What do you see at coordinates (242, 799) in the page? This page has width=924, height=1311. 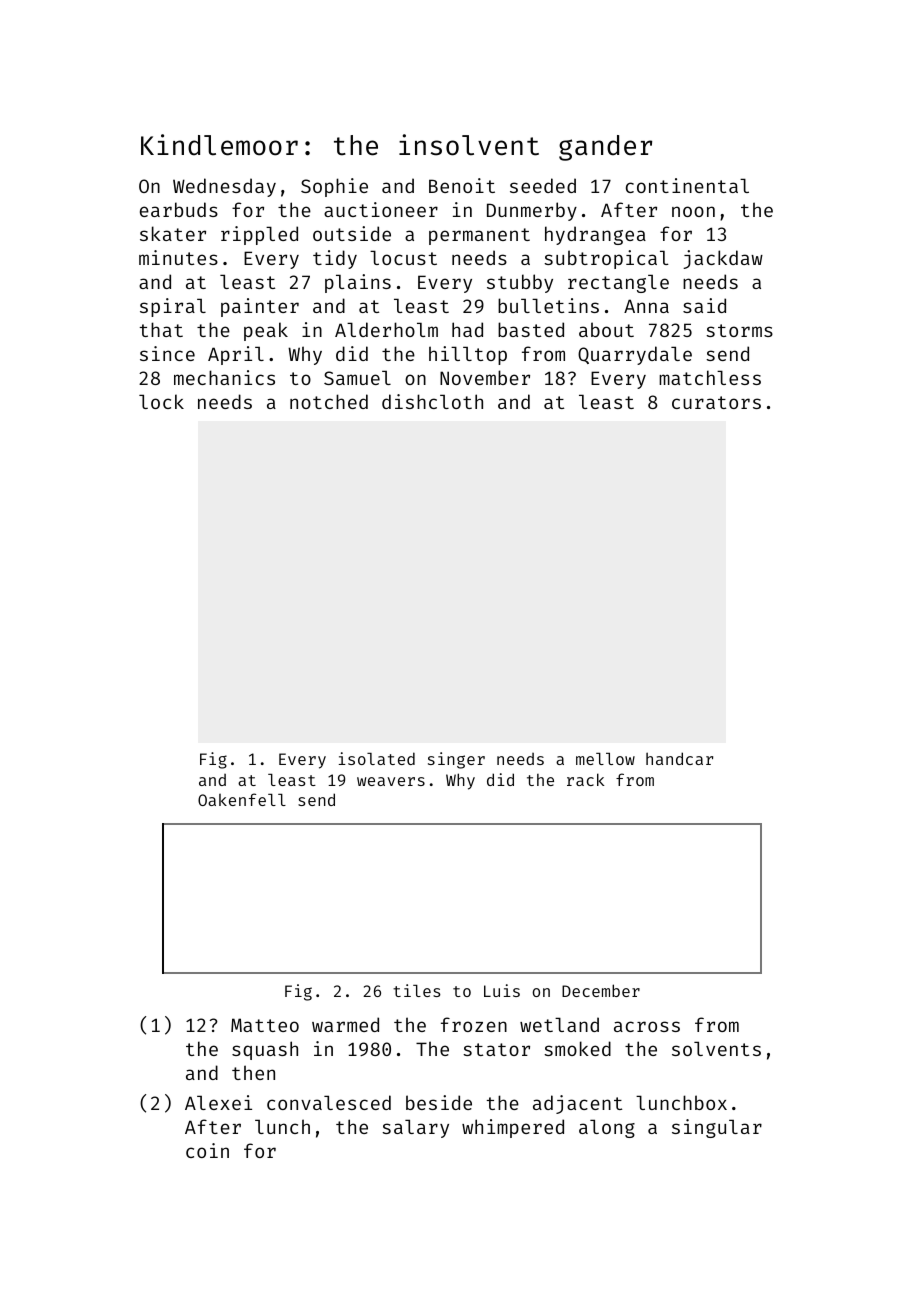 I see `Oakenfell` at bounding box center [242, 799].
